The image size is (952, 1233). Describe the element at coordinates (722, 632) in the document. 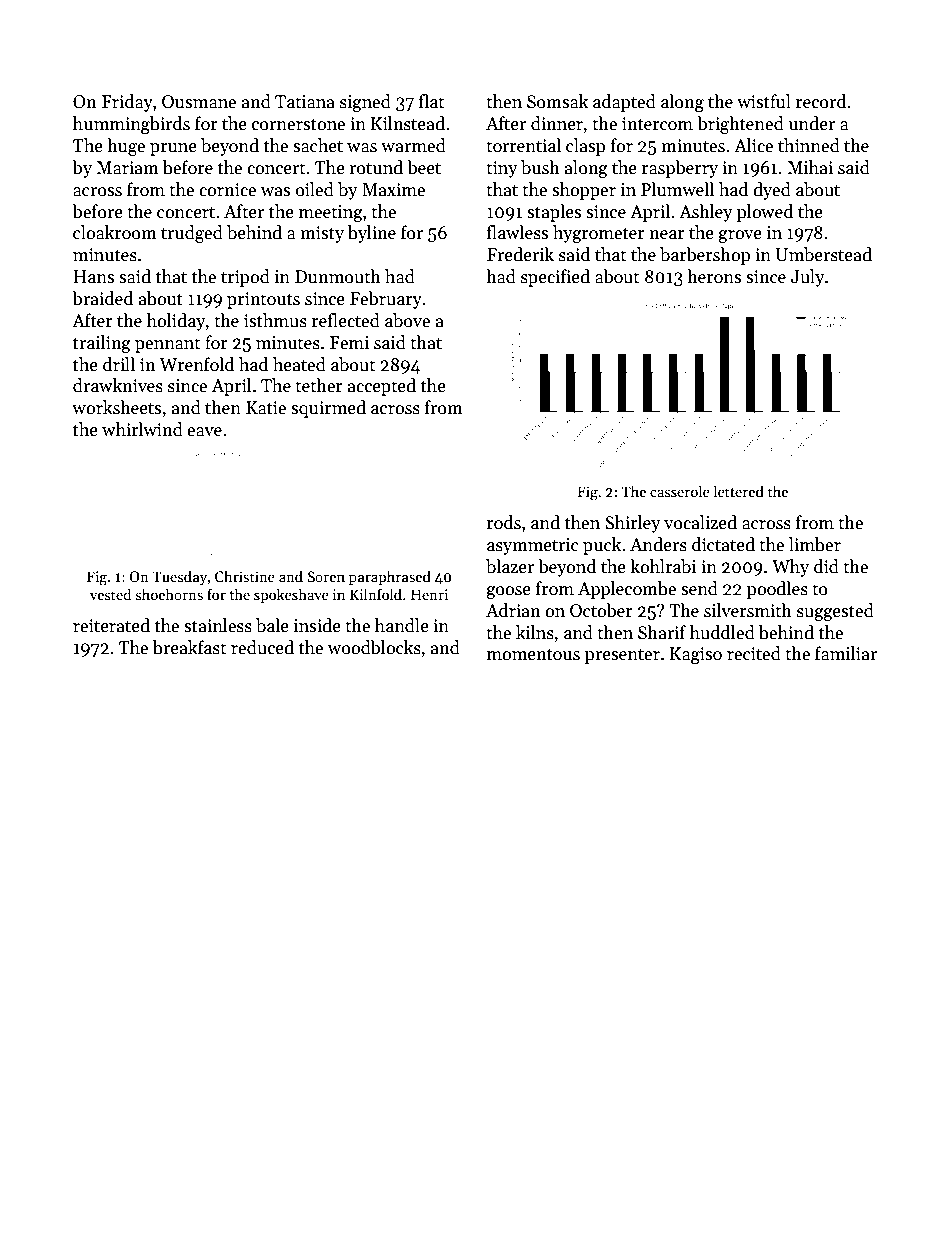

I see `huddled` at that location.
